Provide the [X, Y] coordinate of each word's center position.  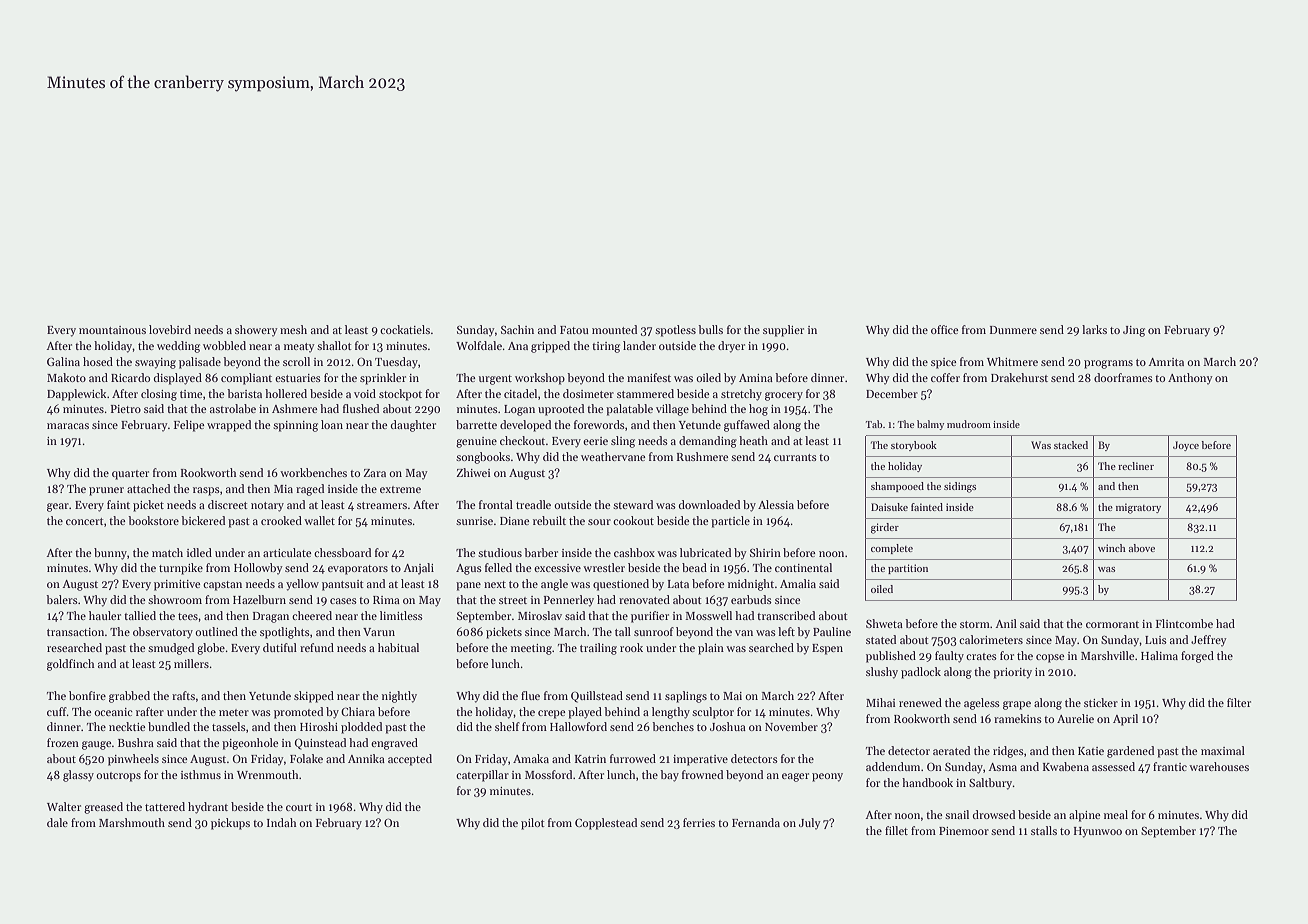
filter [1239, 702]
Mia [283, 489]
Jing [1134, 331]
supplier [783, 331]
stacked [1071, 445]
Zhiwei [473, 472]
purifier [650, 617]
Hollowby [258, 569]
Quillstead [597, 697]
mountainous [112, 330]
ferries [699, 822]
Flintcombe [1184, 623]
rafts [183, 695]
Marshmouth [132, 822]
